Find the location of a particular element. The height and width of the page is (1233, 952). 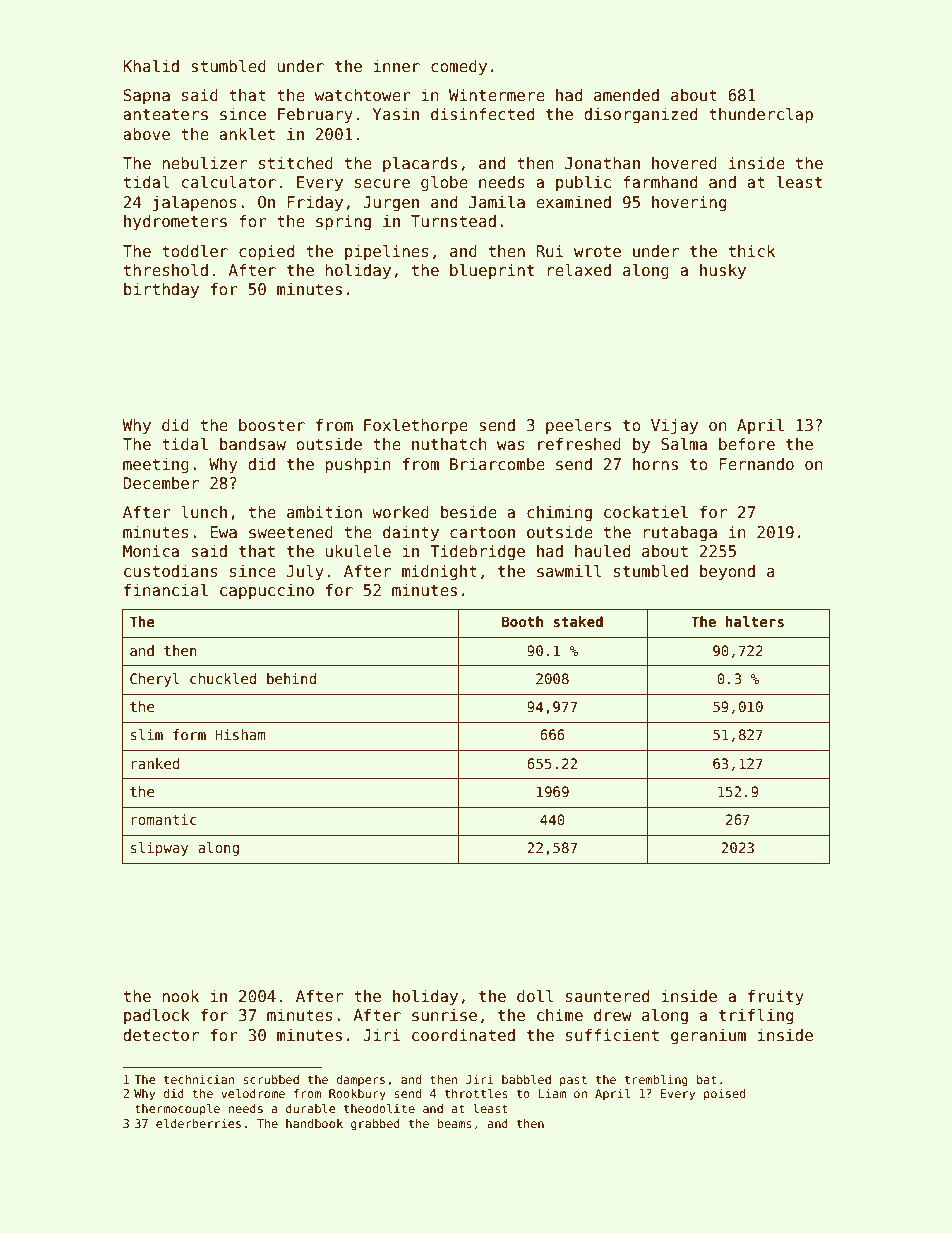

elderberries is located at coordinates (198, 1123).
